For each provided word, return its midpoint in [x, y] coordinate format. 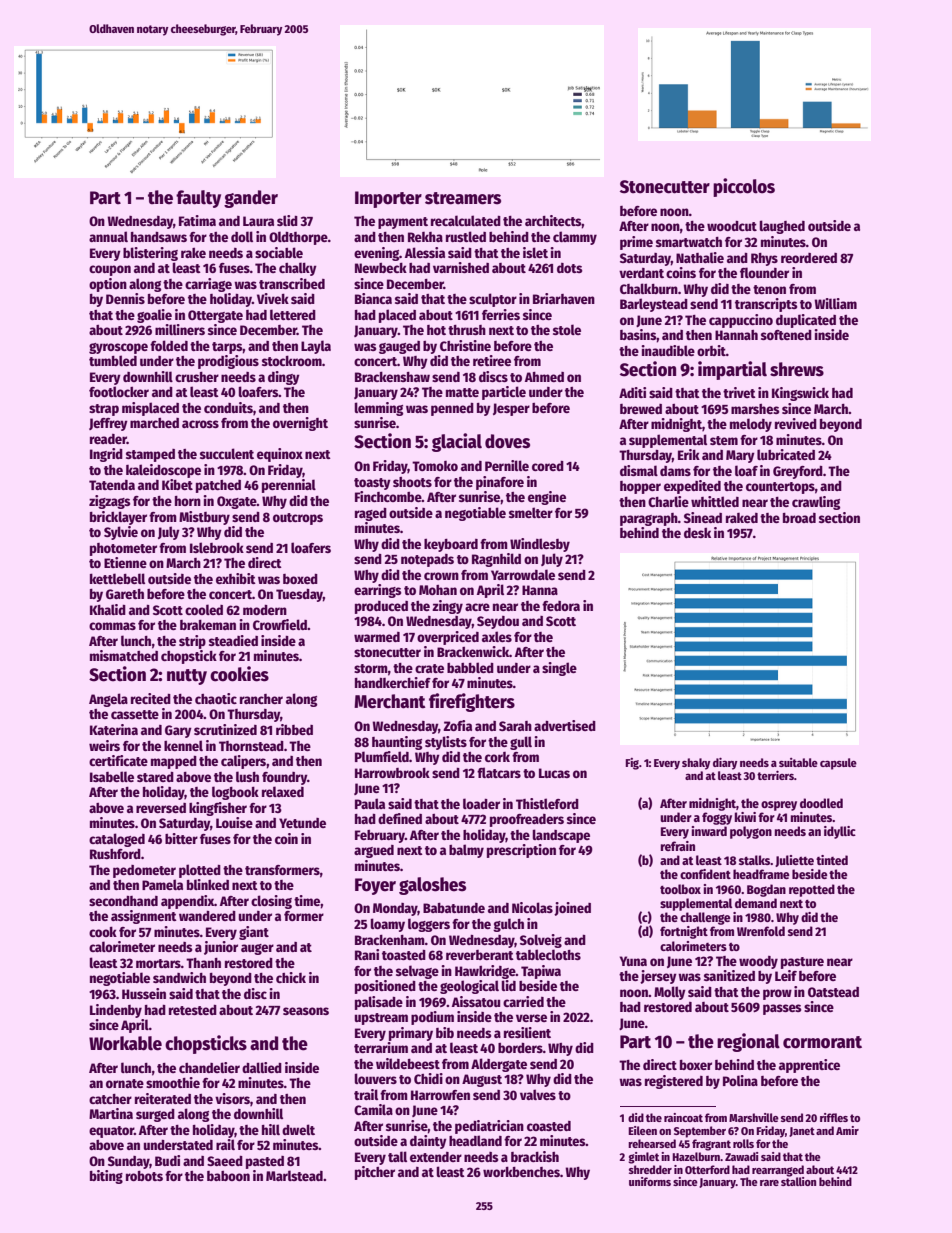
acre [477, 607]
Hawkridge [485, 972]
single [559, 669]
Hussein [144, 993]
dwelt [298, 1129]
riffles [834, 1117]
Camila [373, 1109]
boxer [696, 1065]
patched [218, 486]
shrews [797, 369]
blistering [150, 254]
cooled [204, 609]
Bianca [373, 298]
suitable [798, 762]
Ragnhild [496, 560]
